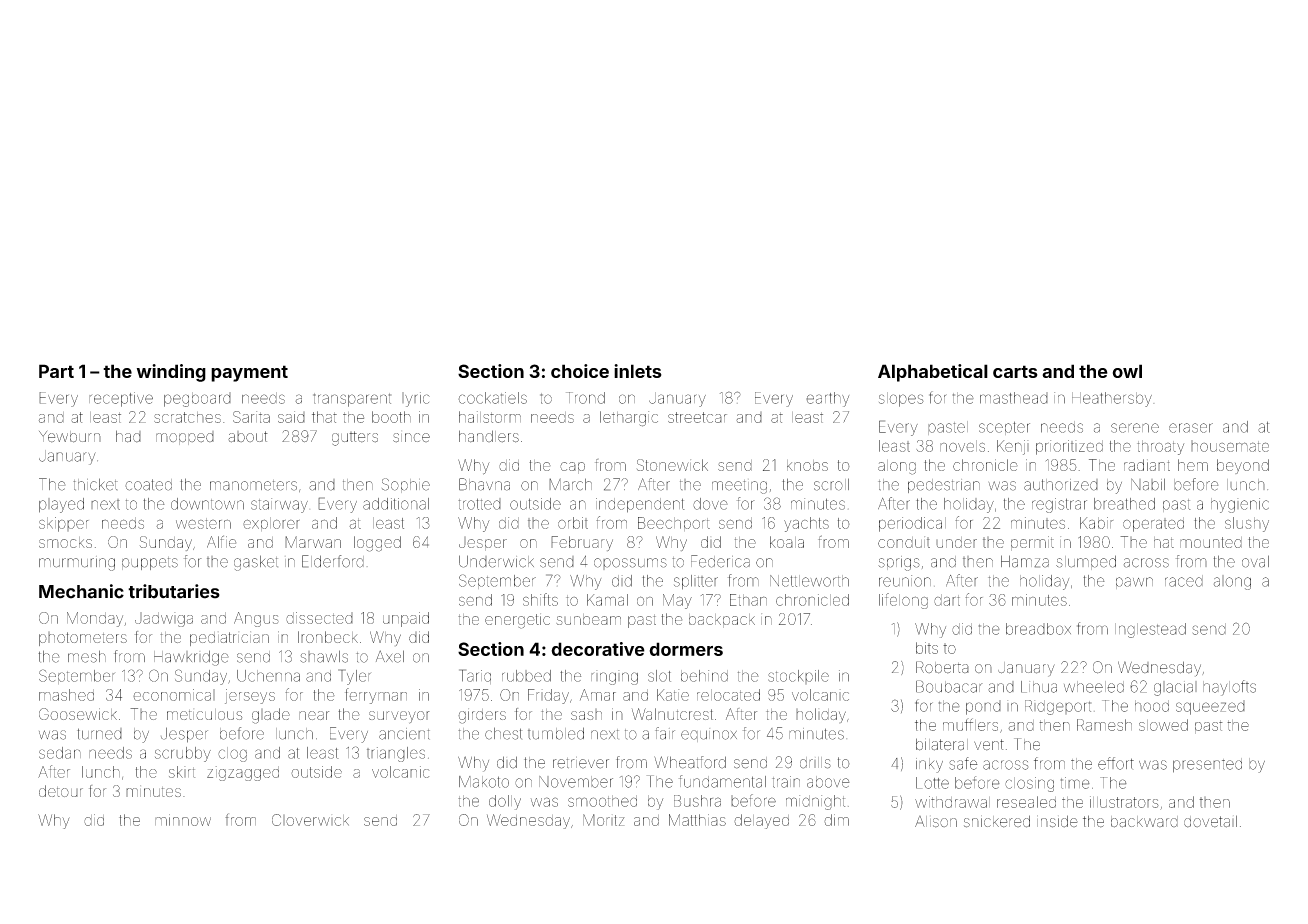 Image resolution: width=1308 pixels, height=924 pixels. I want to click on minnow, so click(183, 820).
